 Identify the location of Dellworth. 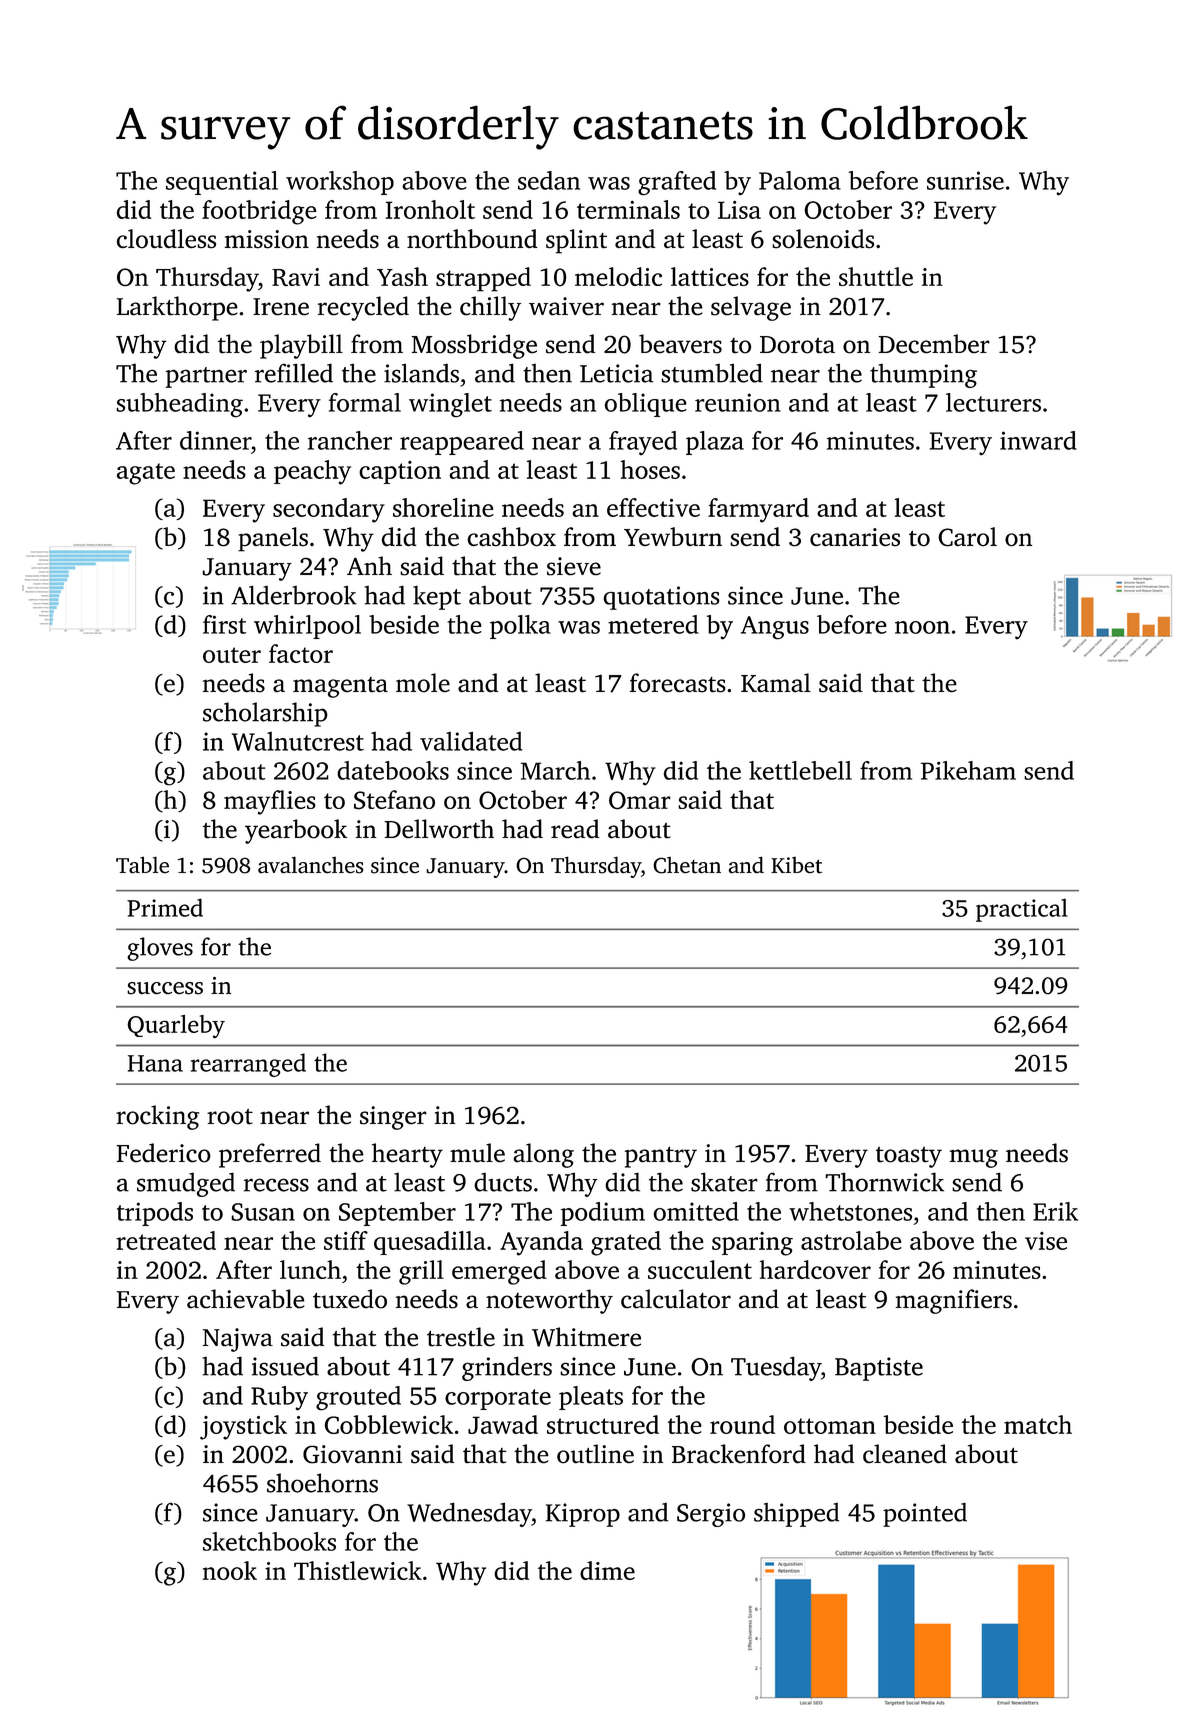
(439, 829).
